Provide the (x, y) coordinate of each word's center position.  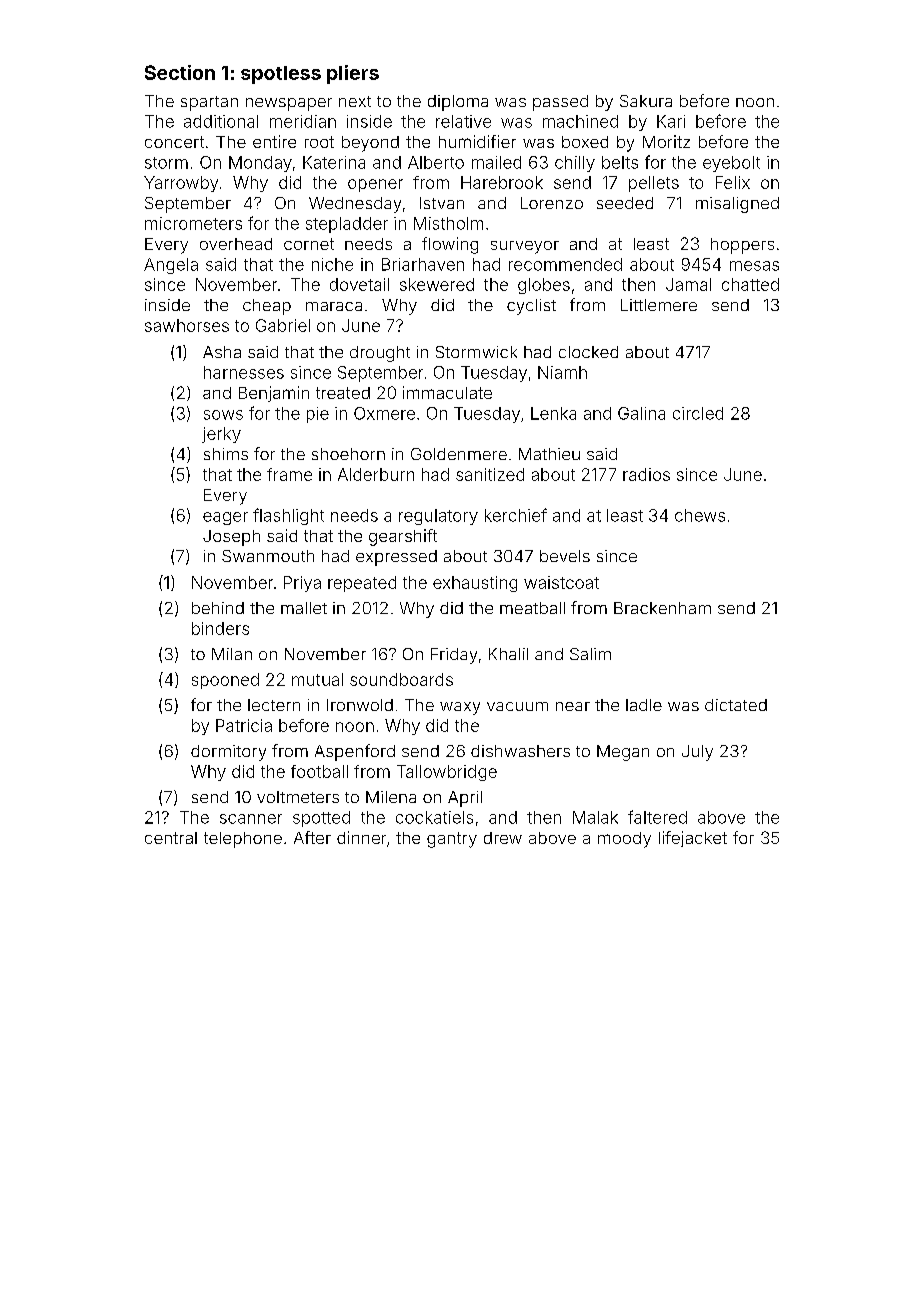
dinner (361, 837)
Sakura (646, 101)
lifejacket (693, 839)
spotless (281, 75)
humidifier (477, 141)
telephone (243, 840)
